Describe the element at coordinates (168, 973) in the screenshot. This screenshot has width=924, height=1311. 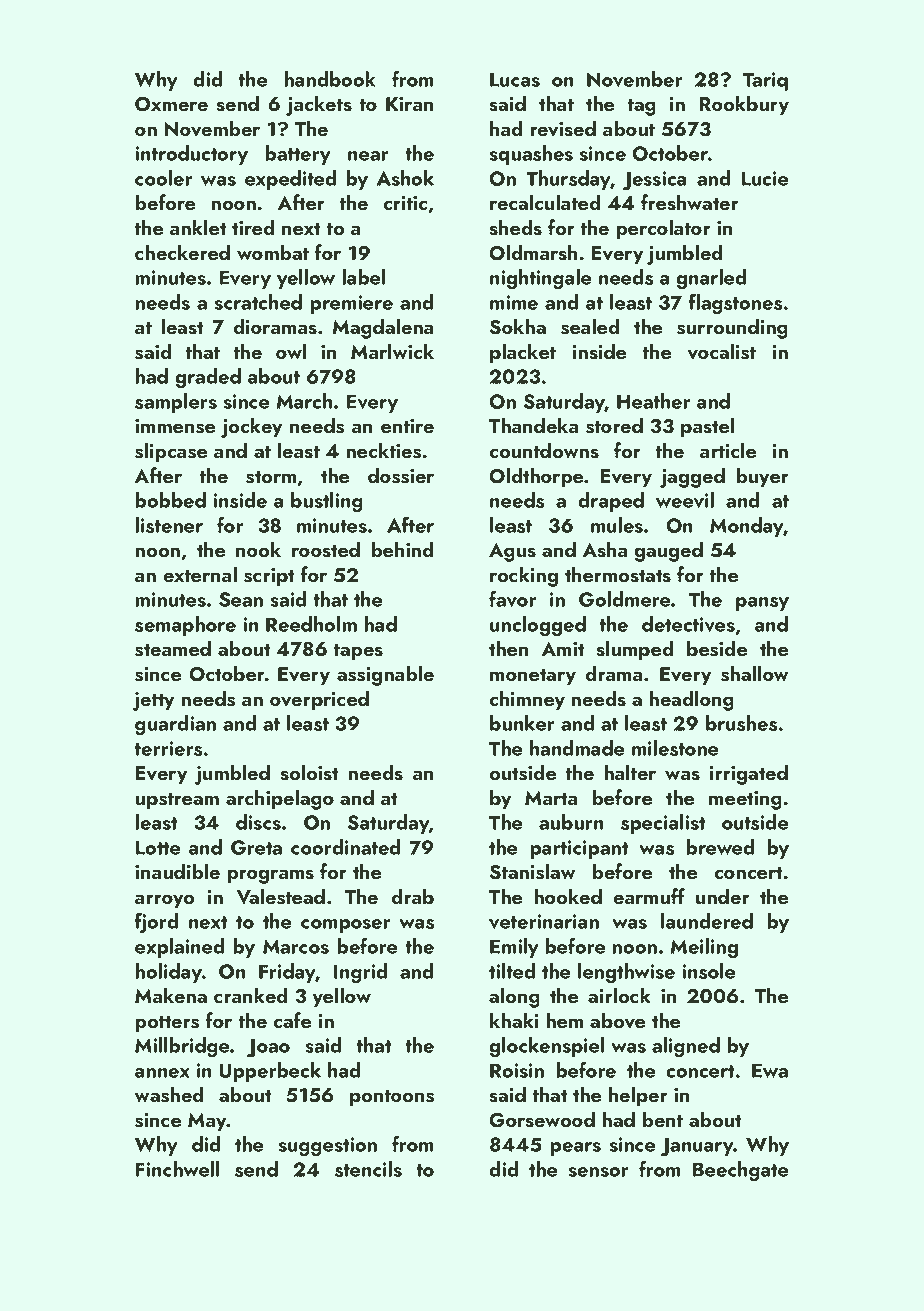
I see `holiday` at that location.
